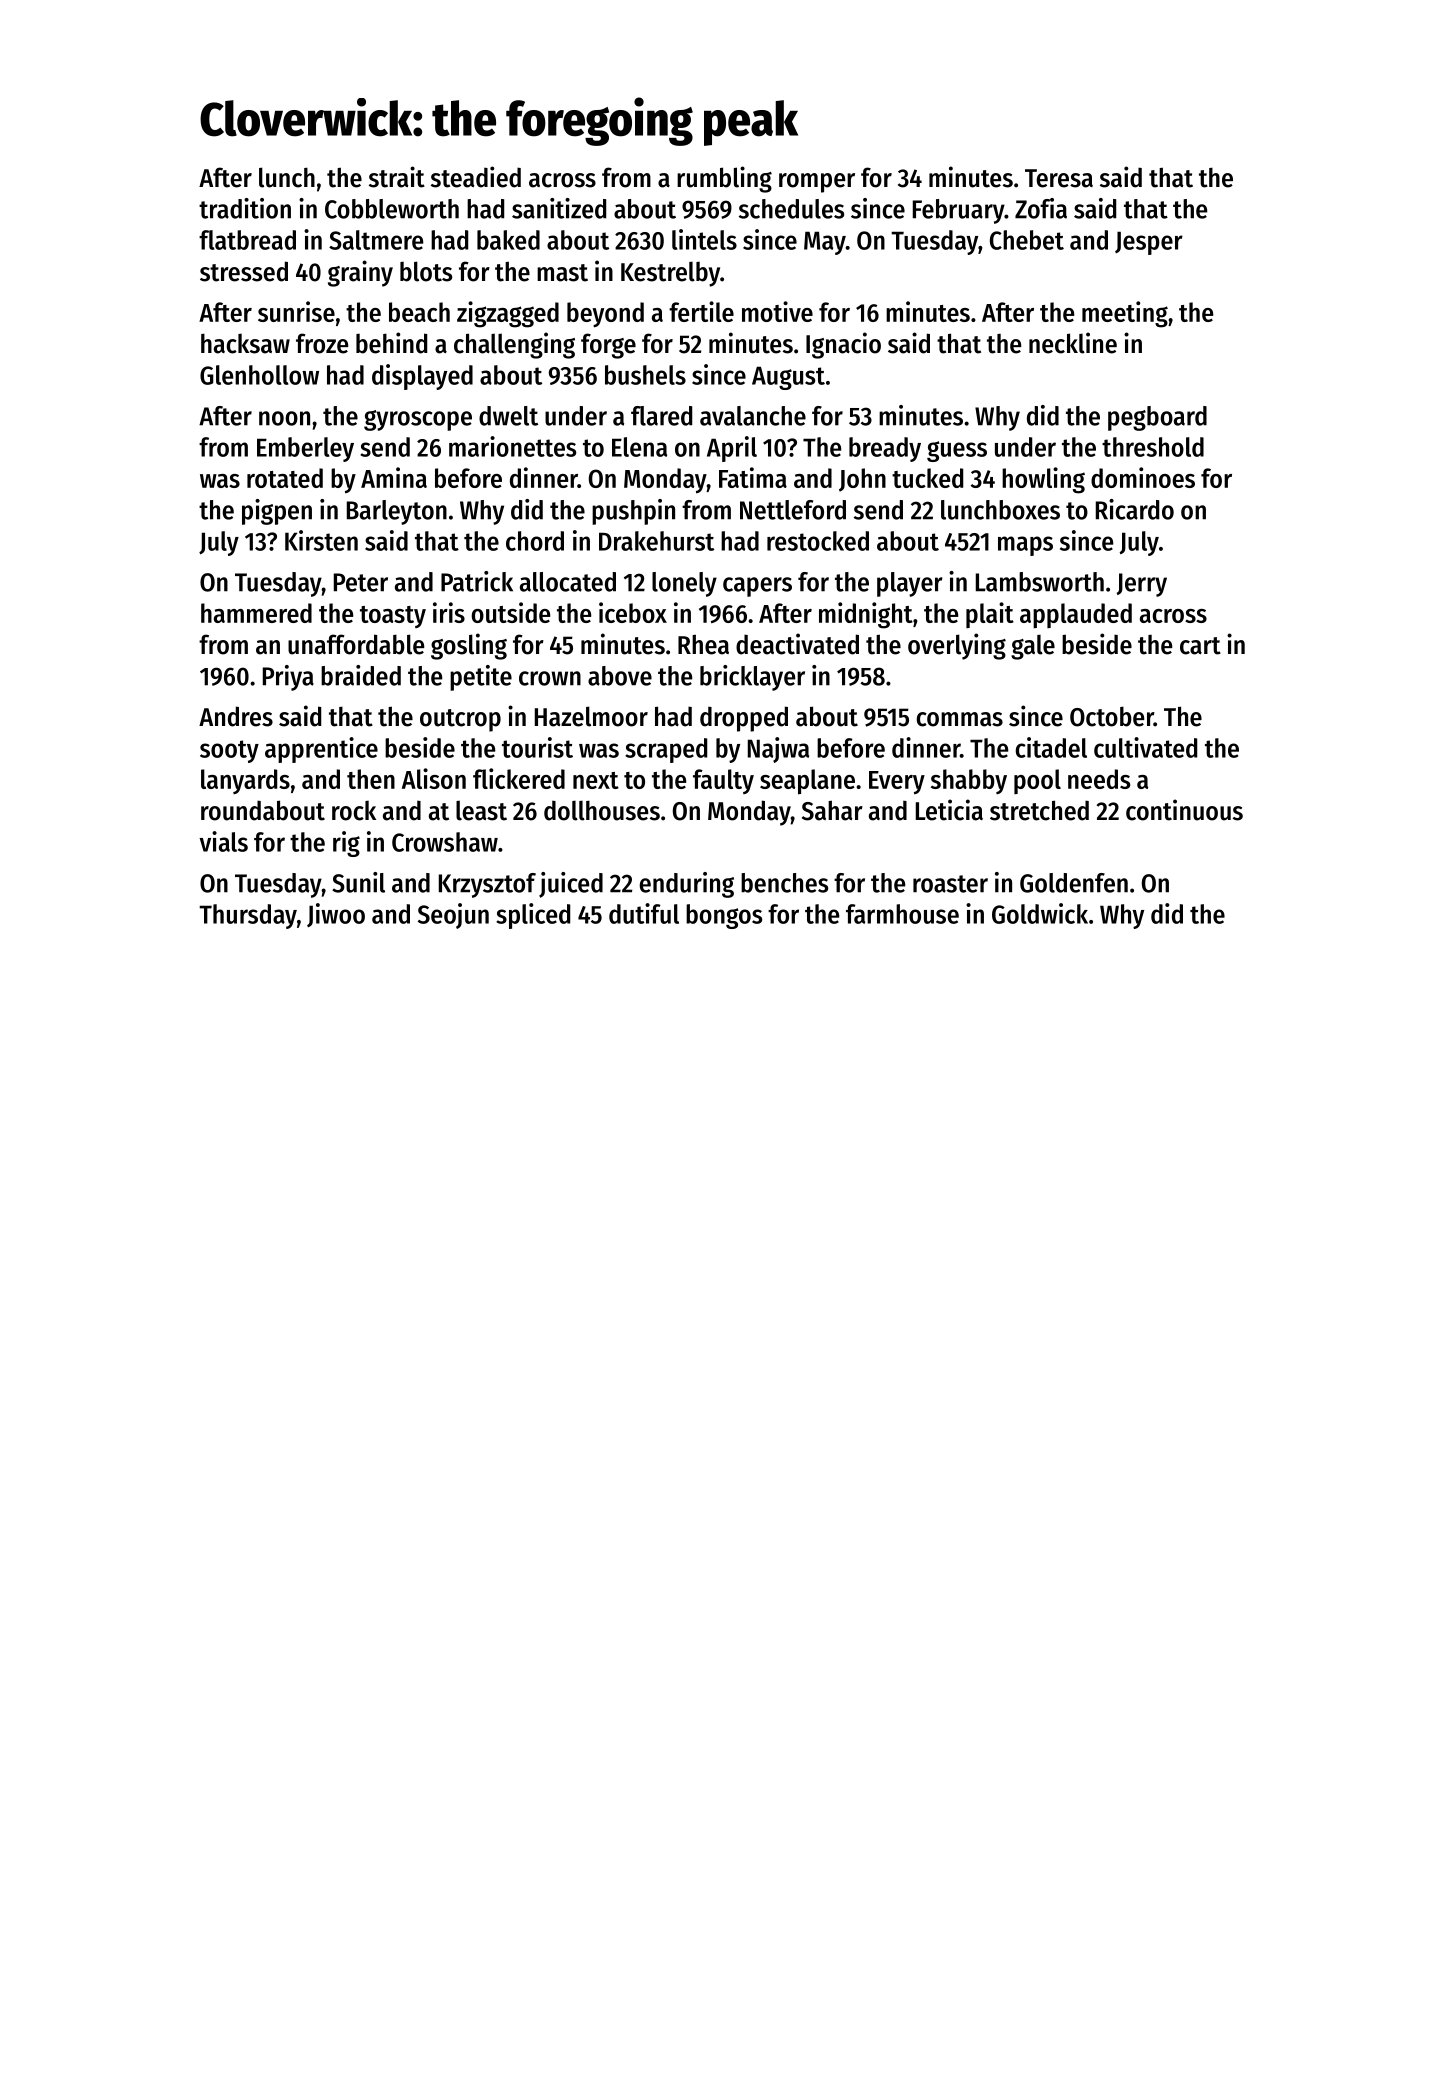 This image has height=2100, width=1450. I want to click on enduring, so click(686, 885).
